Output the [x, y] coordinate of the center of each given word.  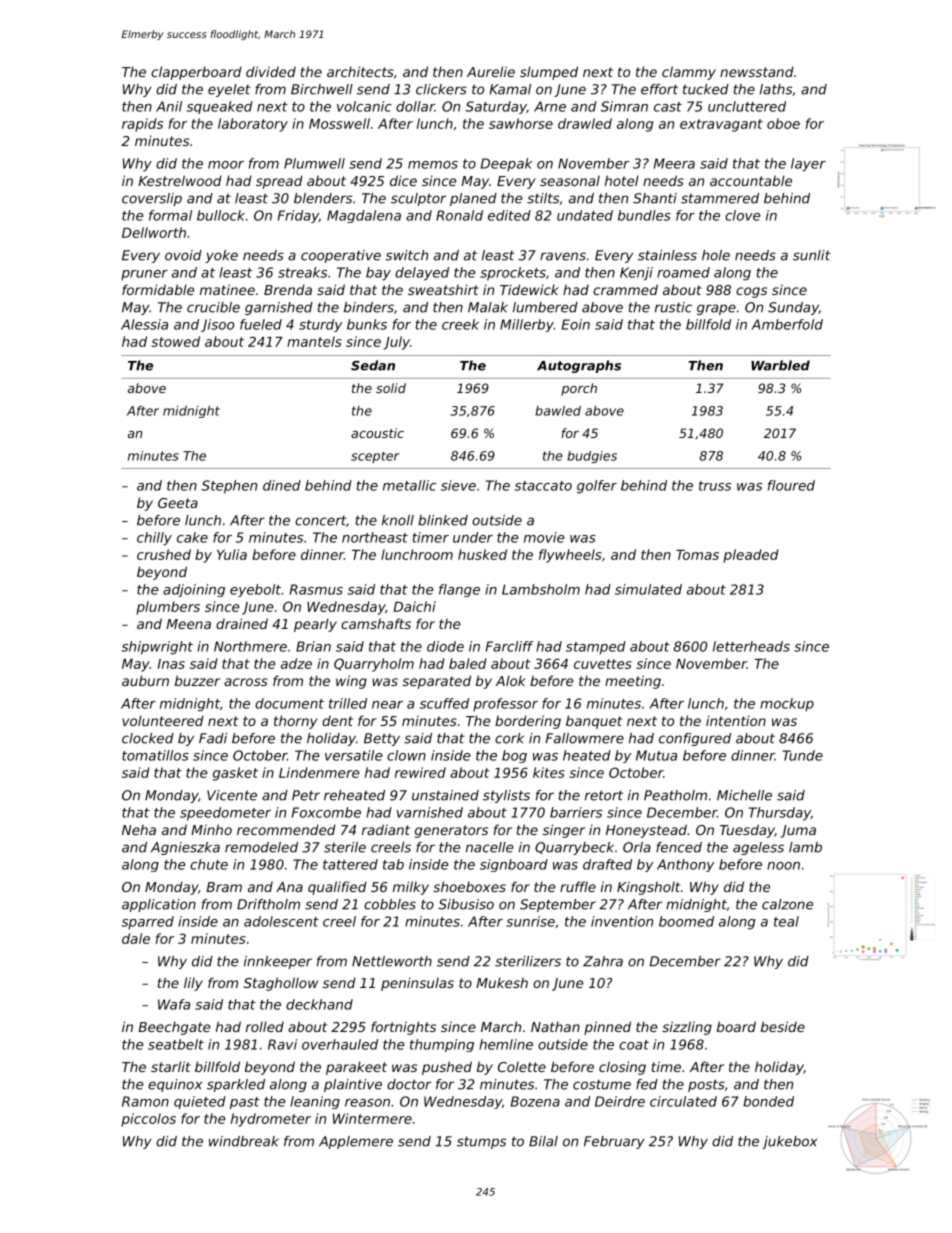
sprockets [513, 274]
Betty [382, 739]
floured [791, 485]
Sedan [373, 365]
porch [579, 389]
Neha [139, 830]
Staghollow [281, 984]
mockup [787, 704]
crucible [213, 307]
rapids [142, 125]
